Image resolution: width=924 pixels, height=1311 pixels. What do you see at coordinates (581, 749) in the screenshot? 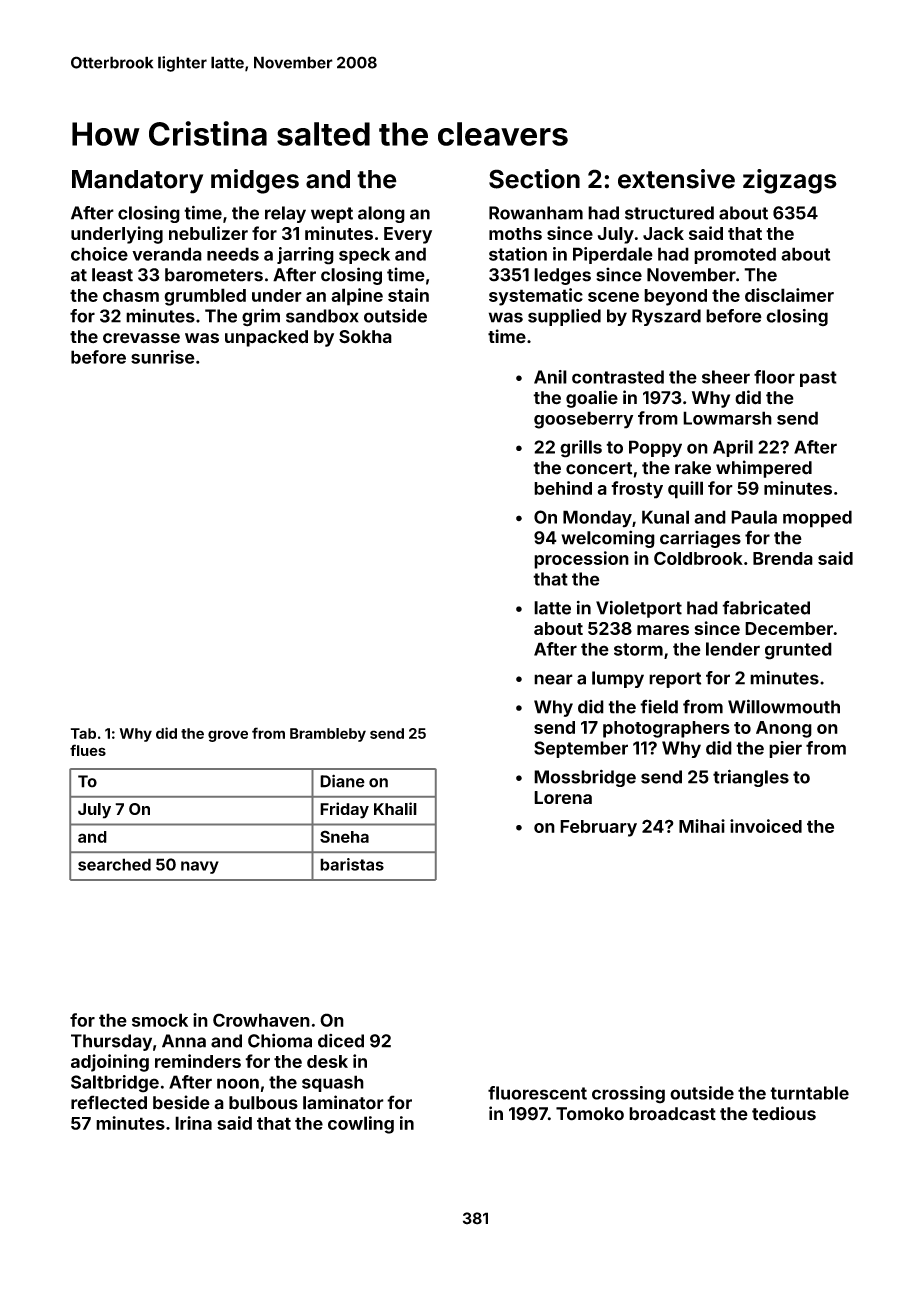
I see `September` at bounding box center [581, 749].
